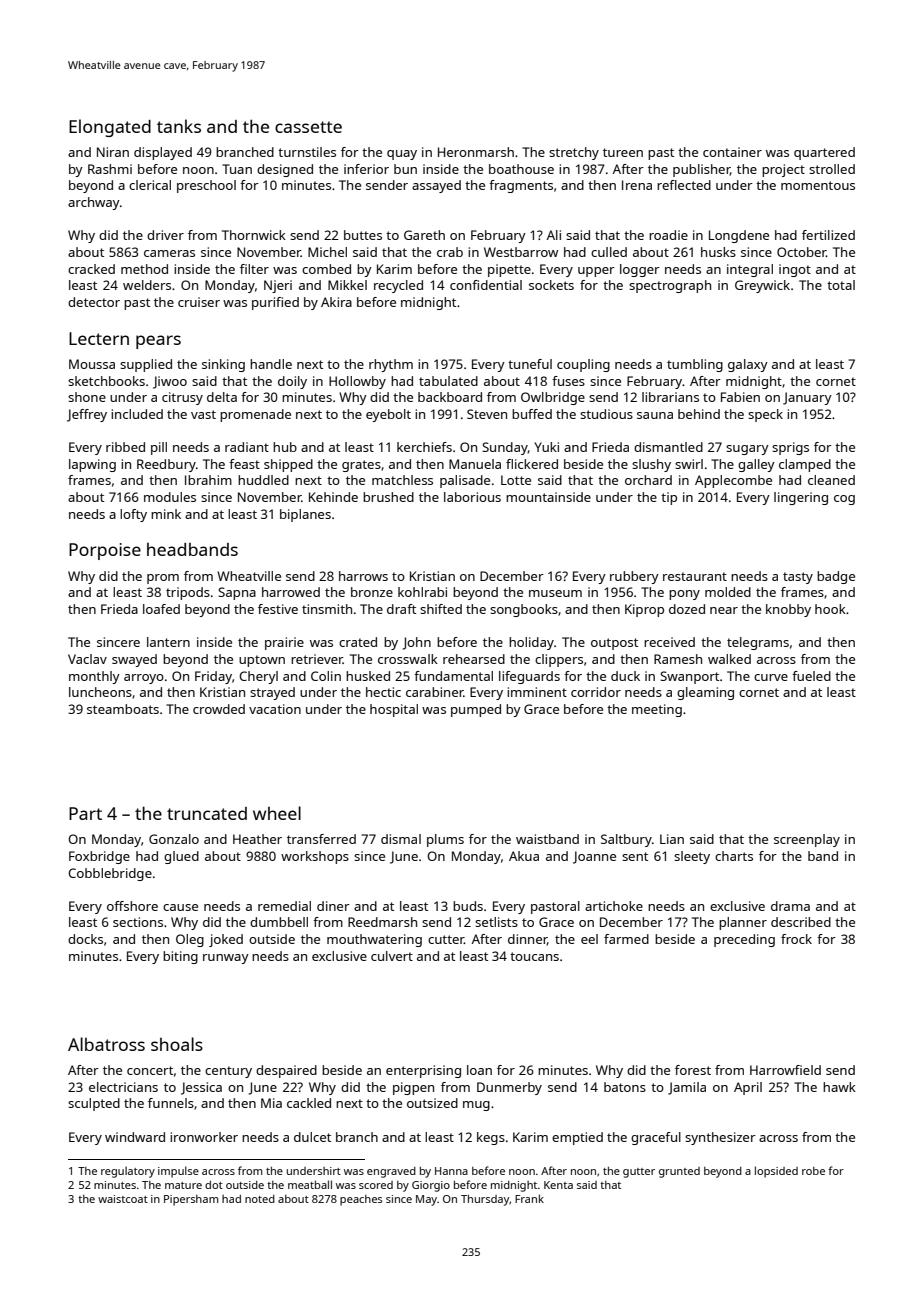 The height and width of the screenshot is (1308, 924). What do you see at coordinates (110, 128) in the screenshot?
I see `Elongated` at bounding box center [110, 128].
